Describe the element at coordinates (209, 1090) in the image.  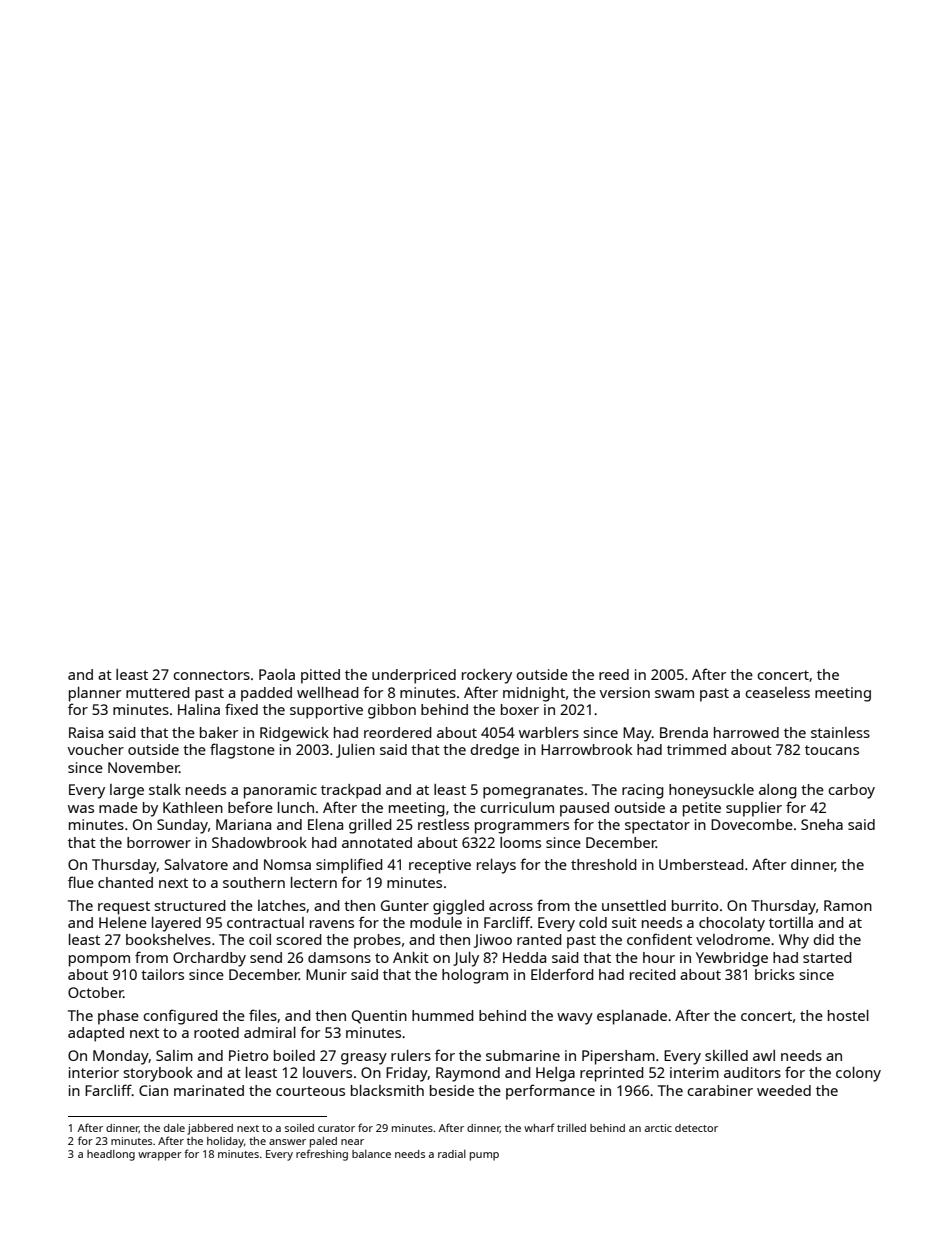
I see `marinated` at that location.
